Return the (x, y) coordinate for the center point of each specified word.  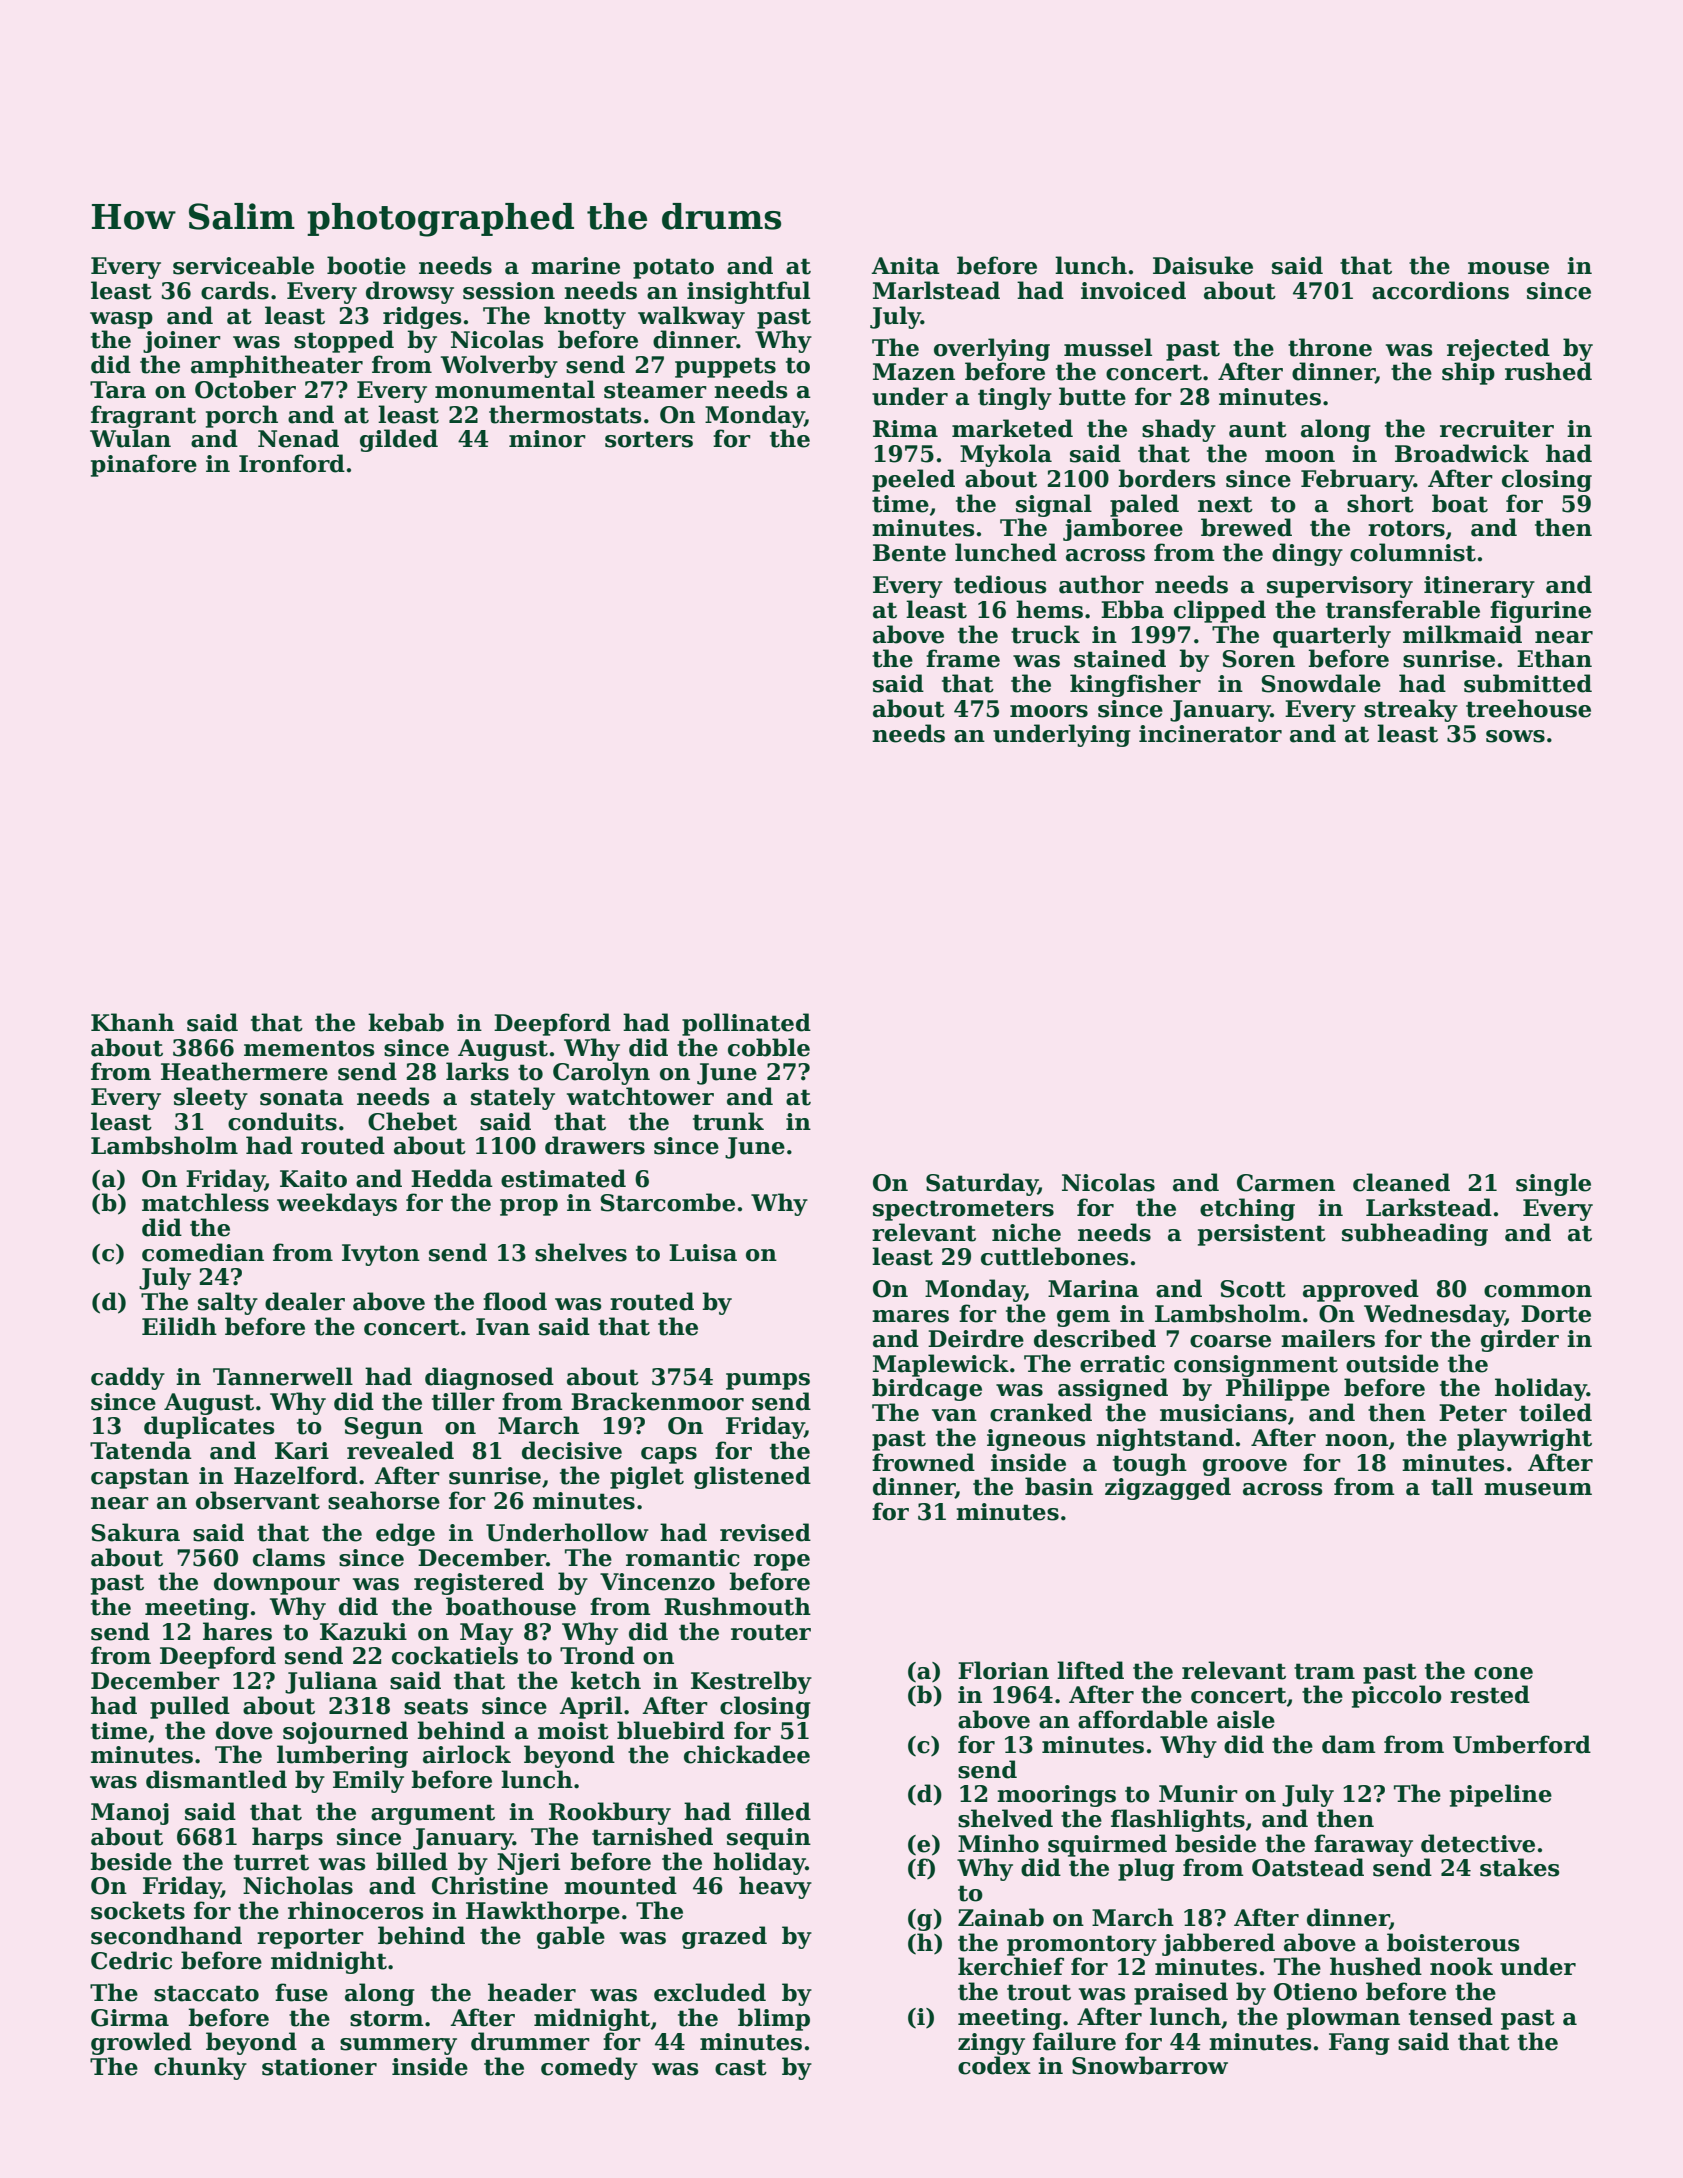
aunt (1258, 429)
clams (289, 1557)
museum (1538, 1489)
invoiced (1133, 290)
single (1553, 1184)
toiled (1555, 1412)
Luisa (703, 1253)
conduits (282, 1121)
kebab (406, 1022)
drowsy (410, 292)
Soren (1258, 659)
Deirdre (976, 1338)
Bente (909, 553)
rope (782, 1562)
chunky (200, 2068)
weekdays (337, 1204)
